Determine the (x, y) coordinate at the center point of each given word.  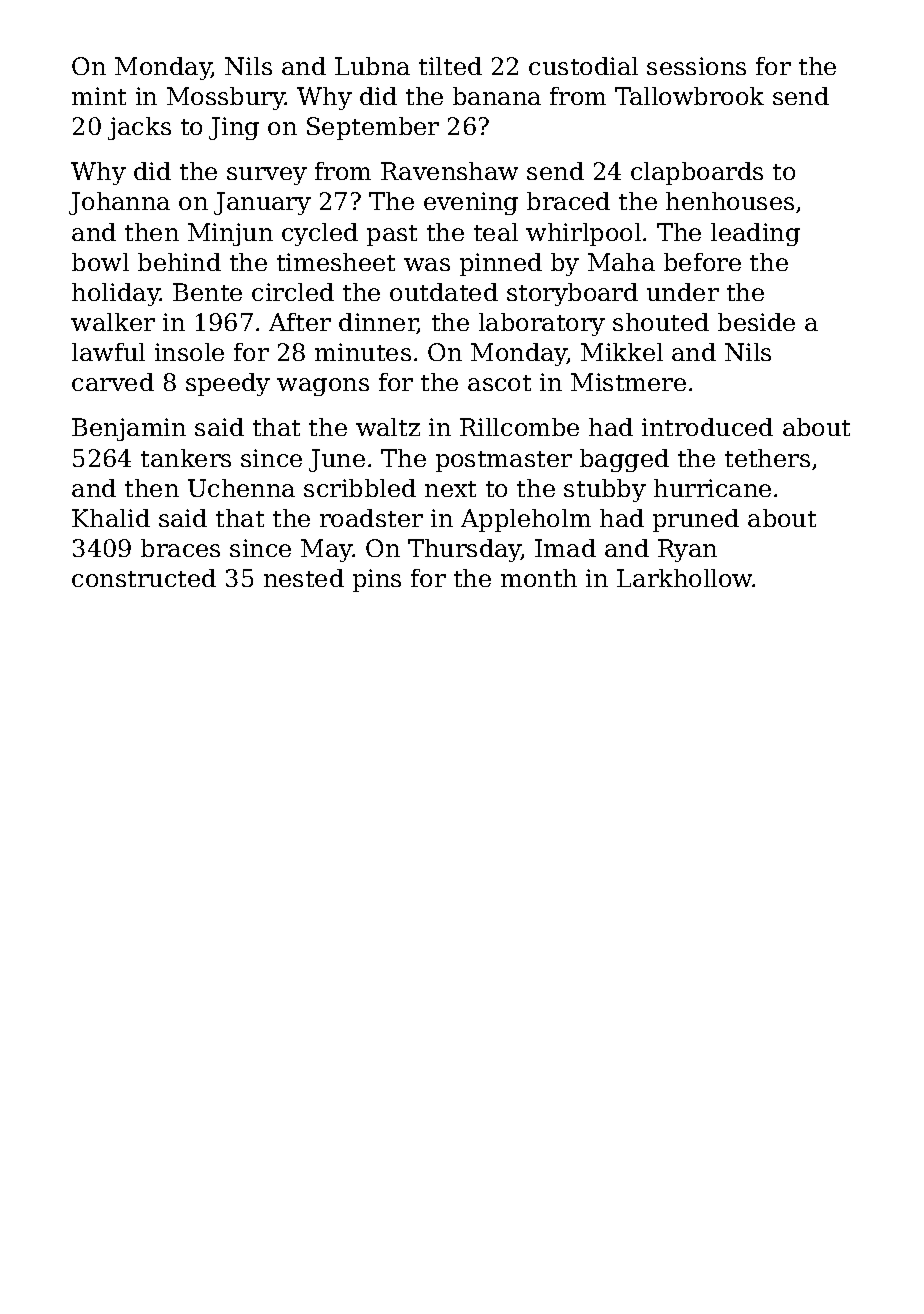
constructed (144, 578)
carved (113, 382)
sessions (696, 66)
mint (99, 96)
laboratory (542, 324)
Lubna (372, 66)
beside (756, 322)
